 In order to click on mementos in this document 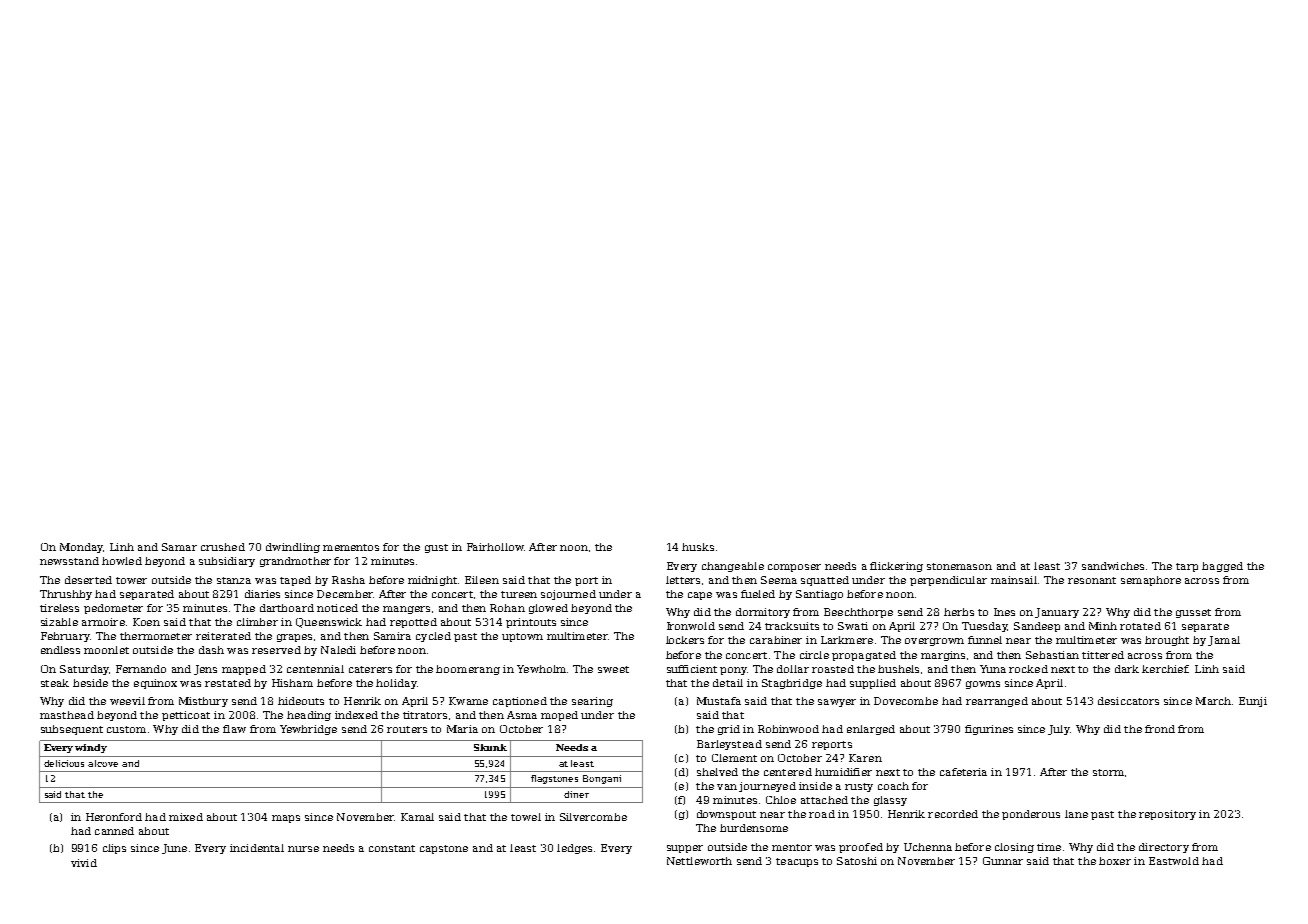, I will do `click(351, 547)`.
